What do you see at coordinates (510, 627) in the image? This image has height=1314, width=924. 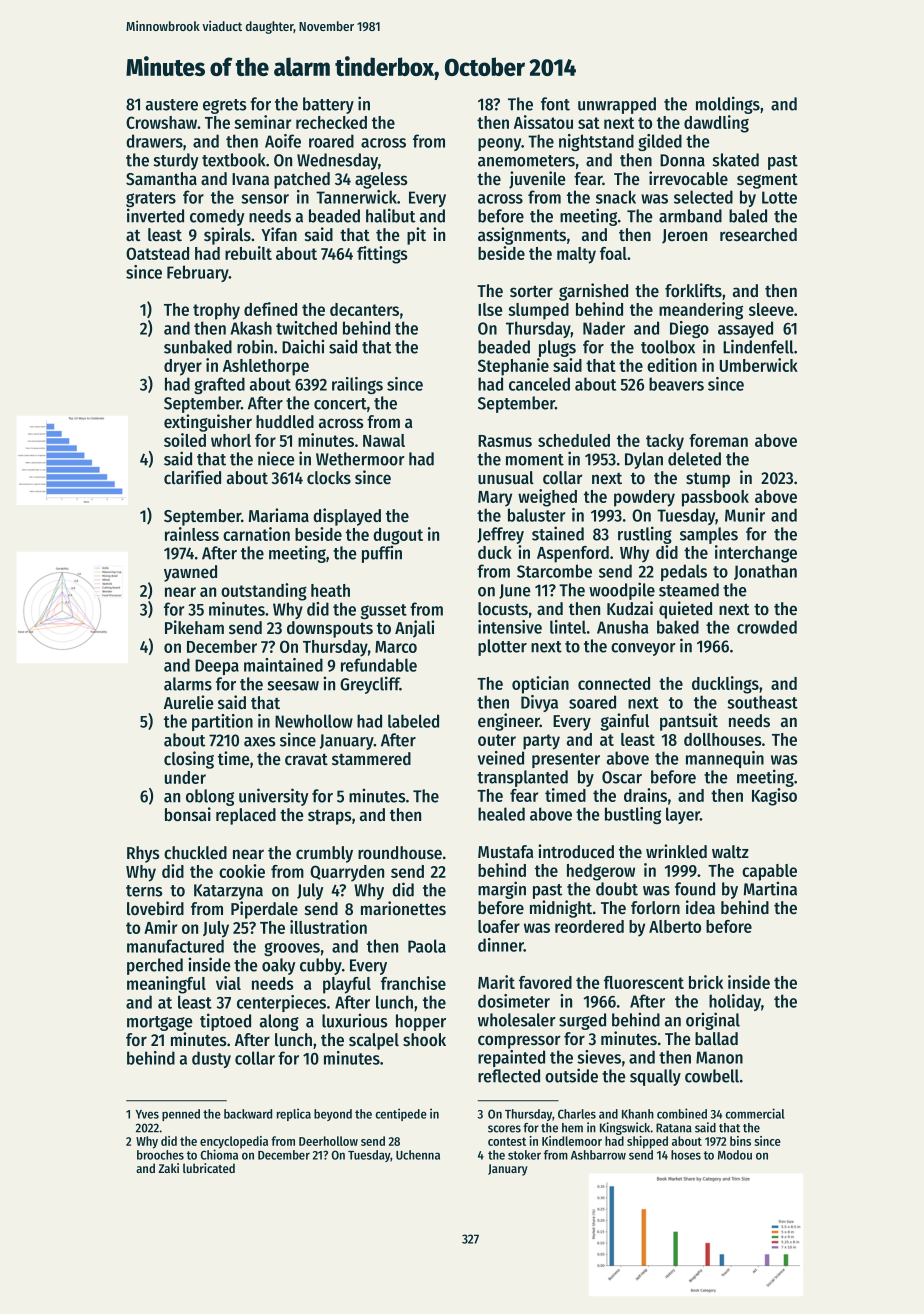 I see `intensive` at bounding box center [510, 627].
